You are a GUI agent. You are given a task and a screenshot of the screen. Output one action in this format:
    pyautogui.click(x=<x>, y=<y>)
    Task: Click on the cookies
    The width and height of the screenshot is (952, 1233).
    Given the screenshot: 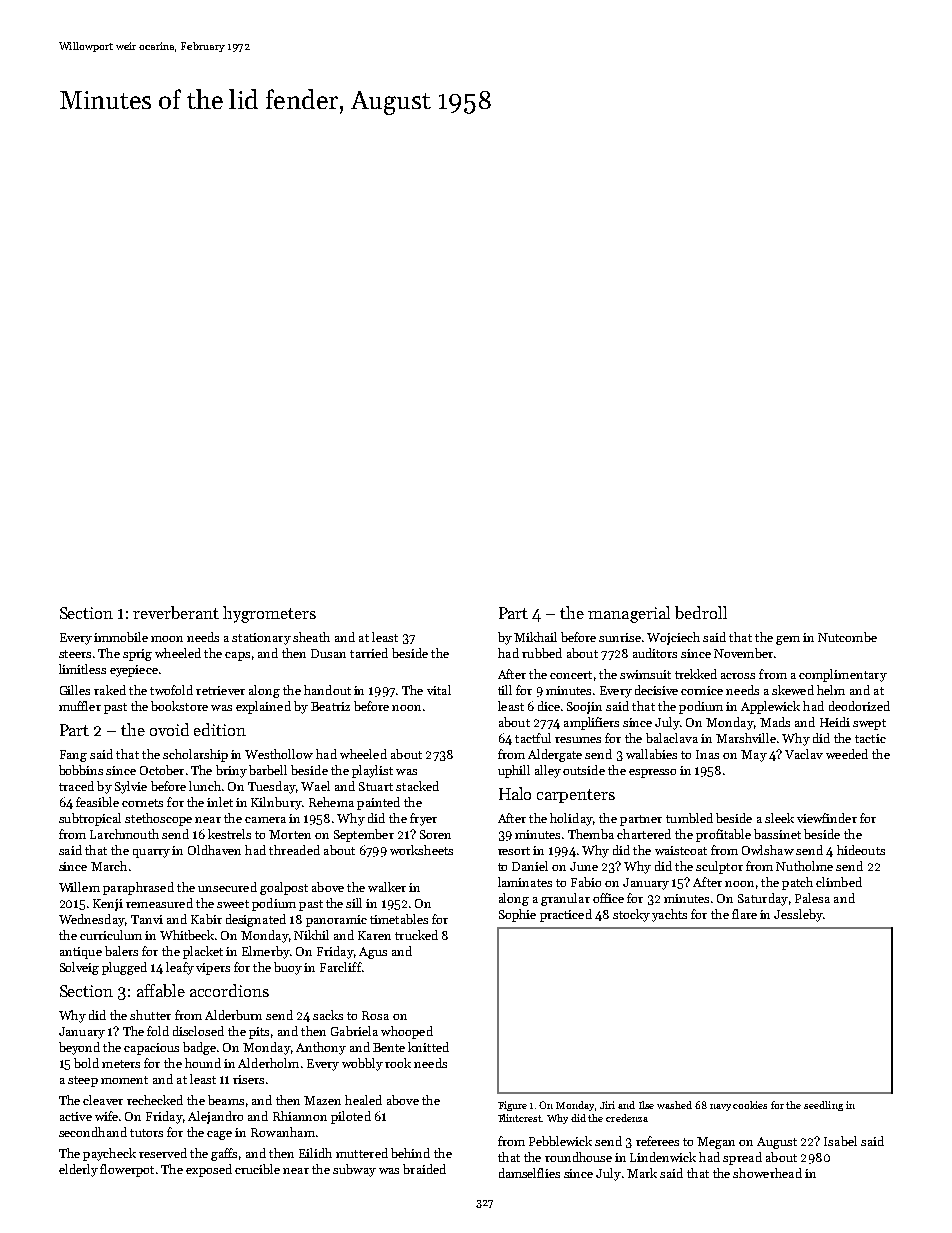 What is the action you would take?
    pyautogui.click(x=750, y=1105)
